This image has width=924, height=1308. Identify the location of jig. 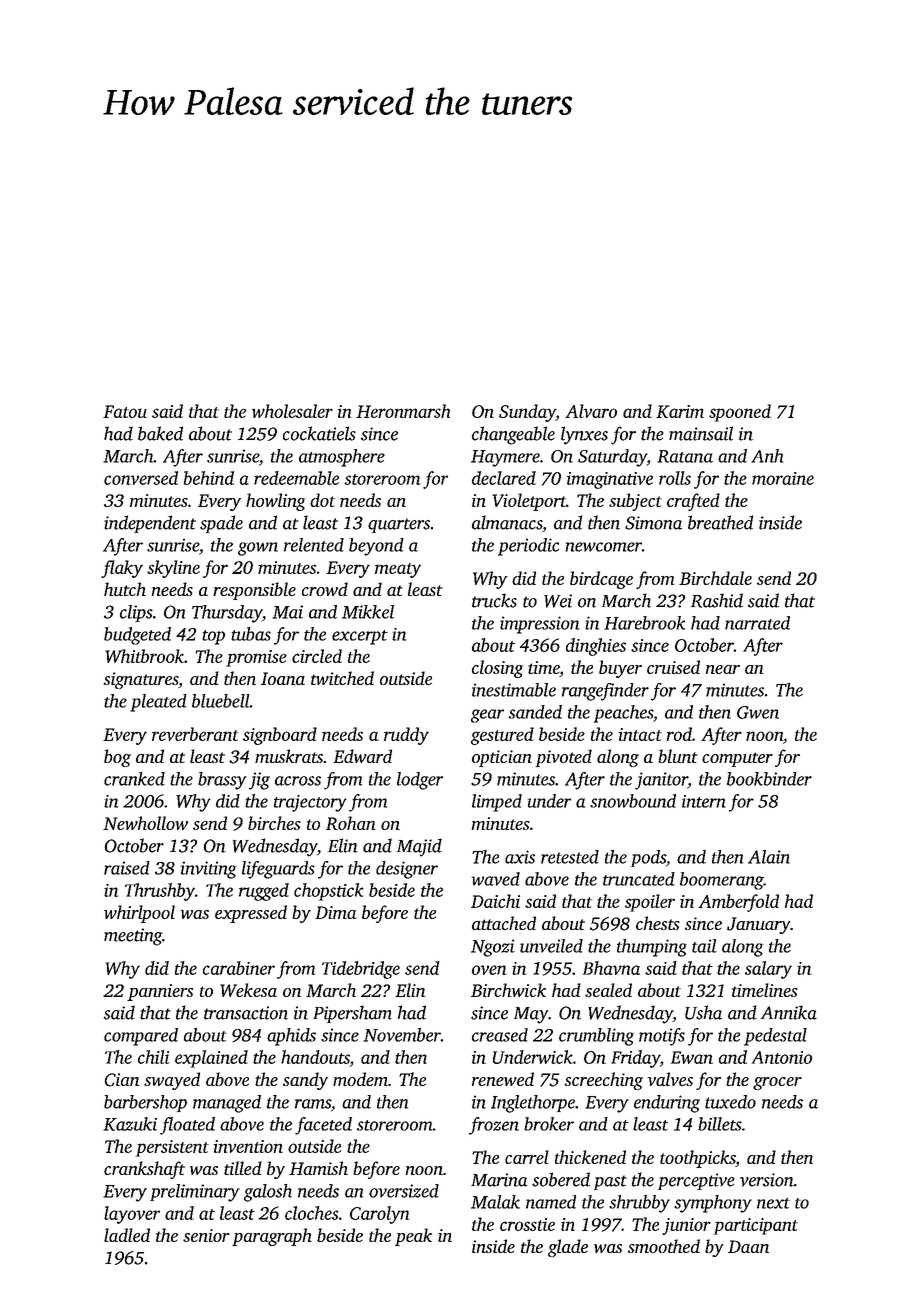
(259, 781).
